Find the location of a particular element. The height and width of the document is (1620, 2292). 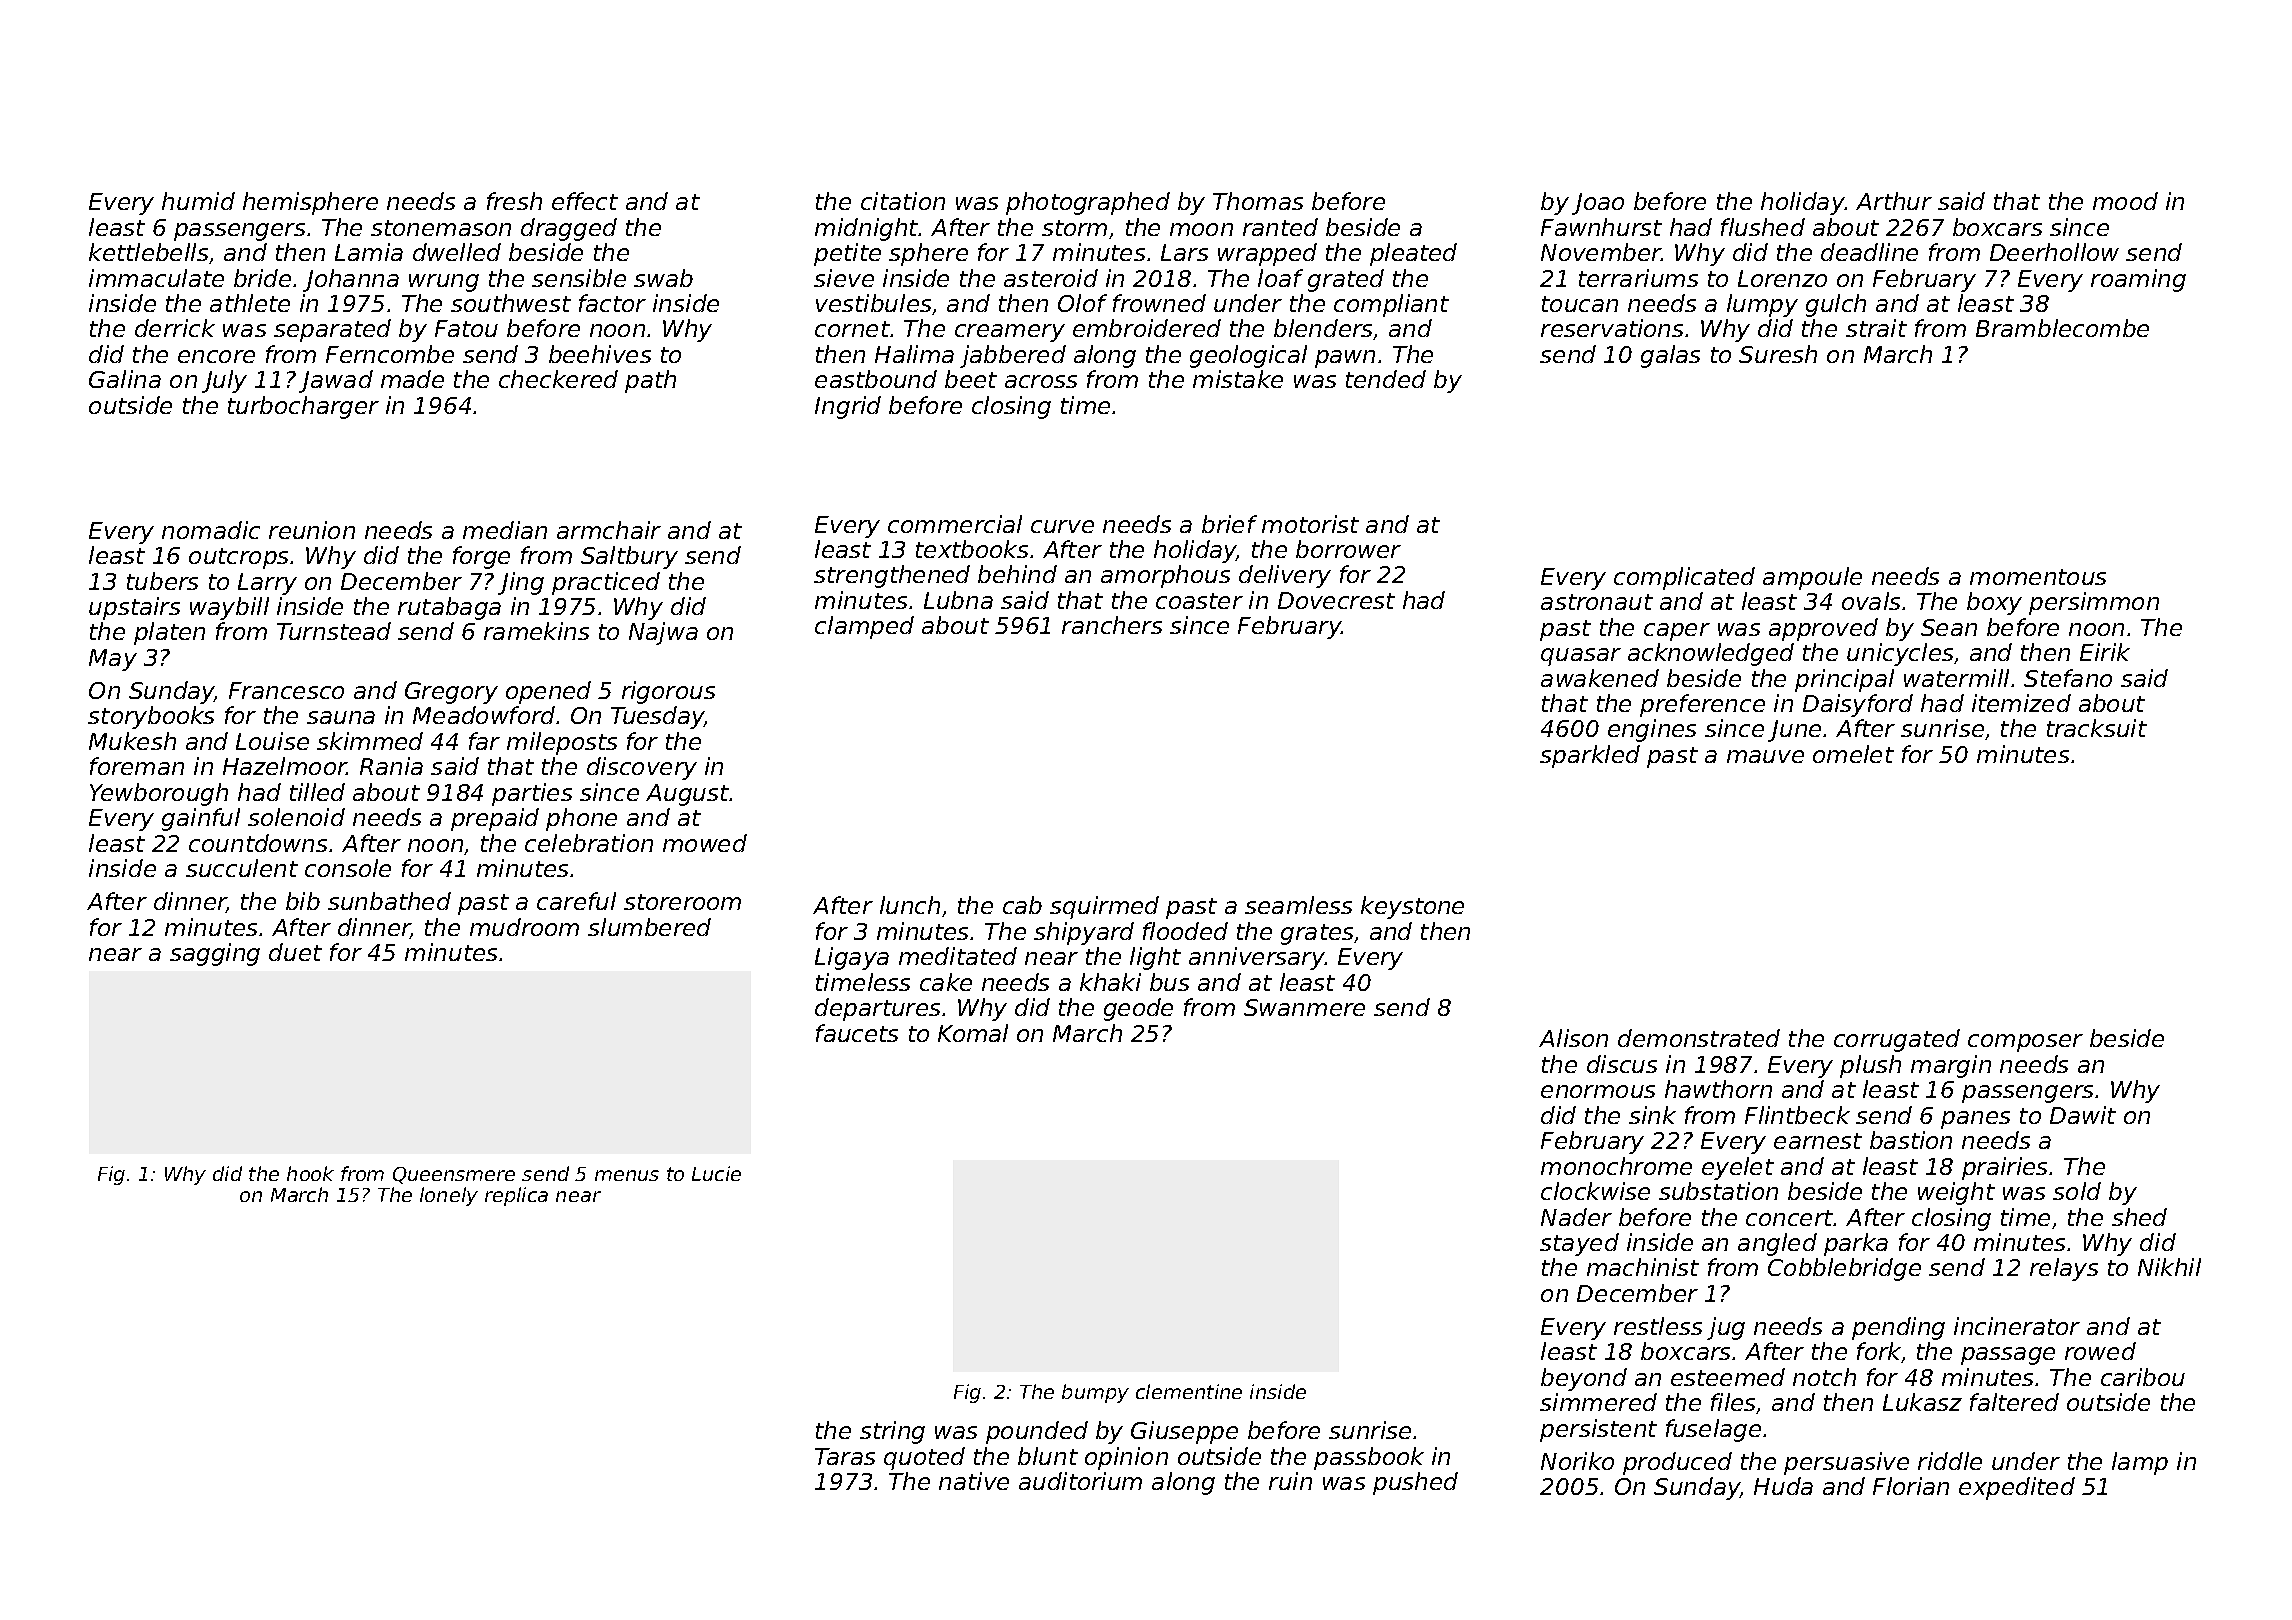

kettlebells is located at coordinates (148, 252).
